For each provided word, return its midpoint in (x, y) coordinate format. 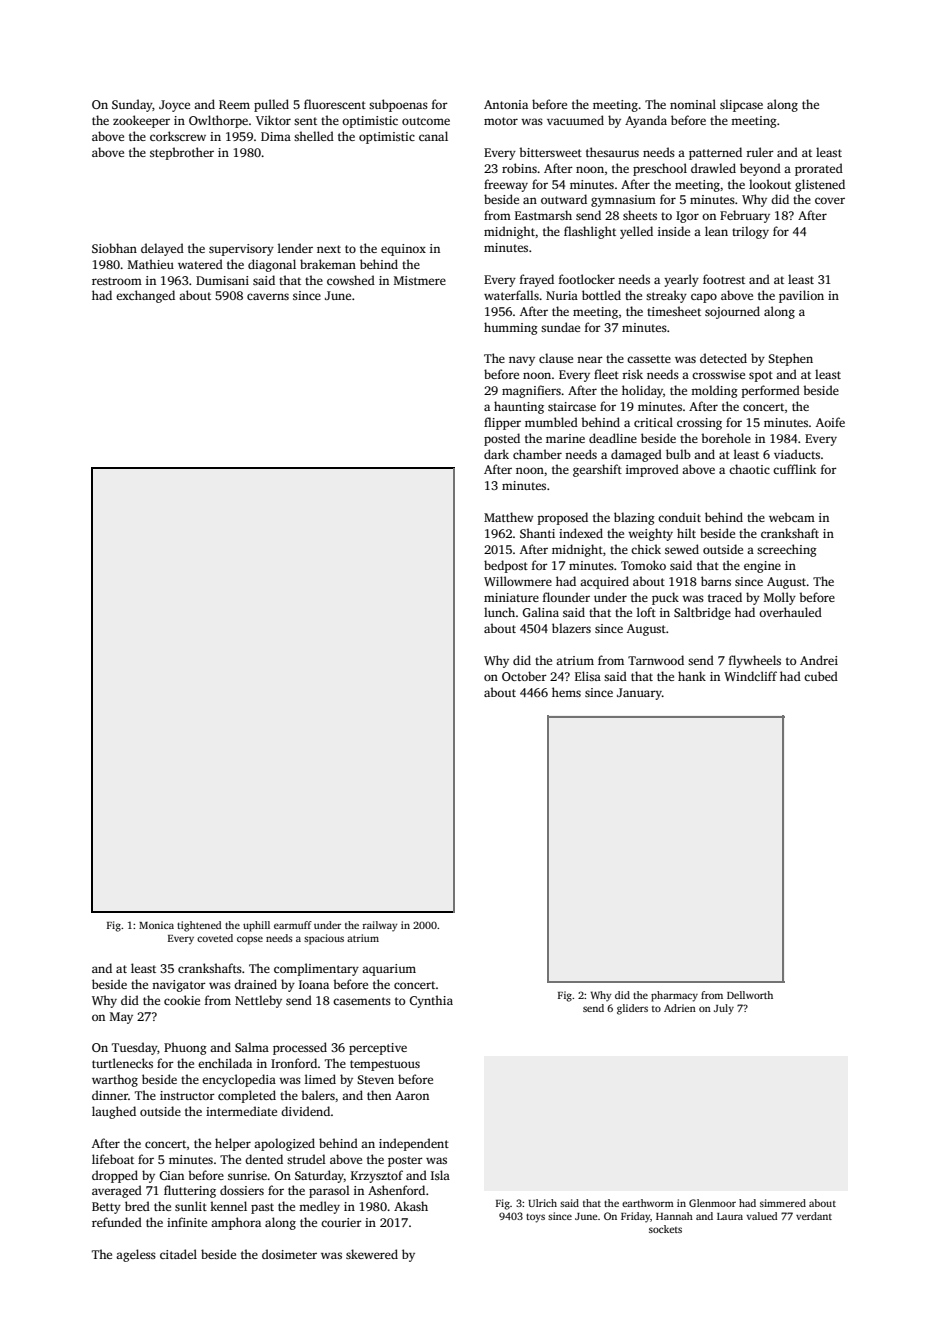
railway (380, 926)
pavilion (801, 296)
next (329, 249)
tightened (199, 926)
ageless (136, 1255)
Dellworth (750, 995)
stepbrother (182, 153)
